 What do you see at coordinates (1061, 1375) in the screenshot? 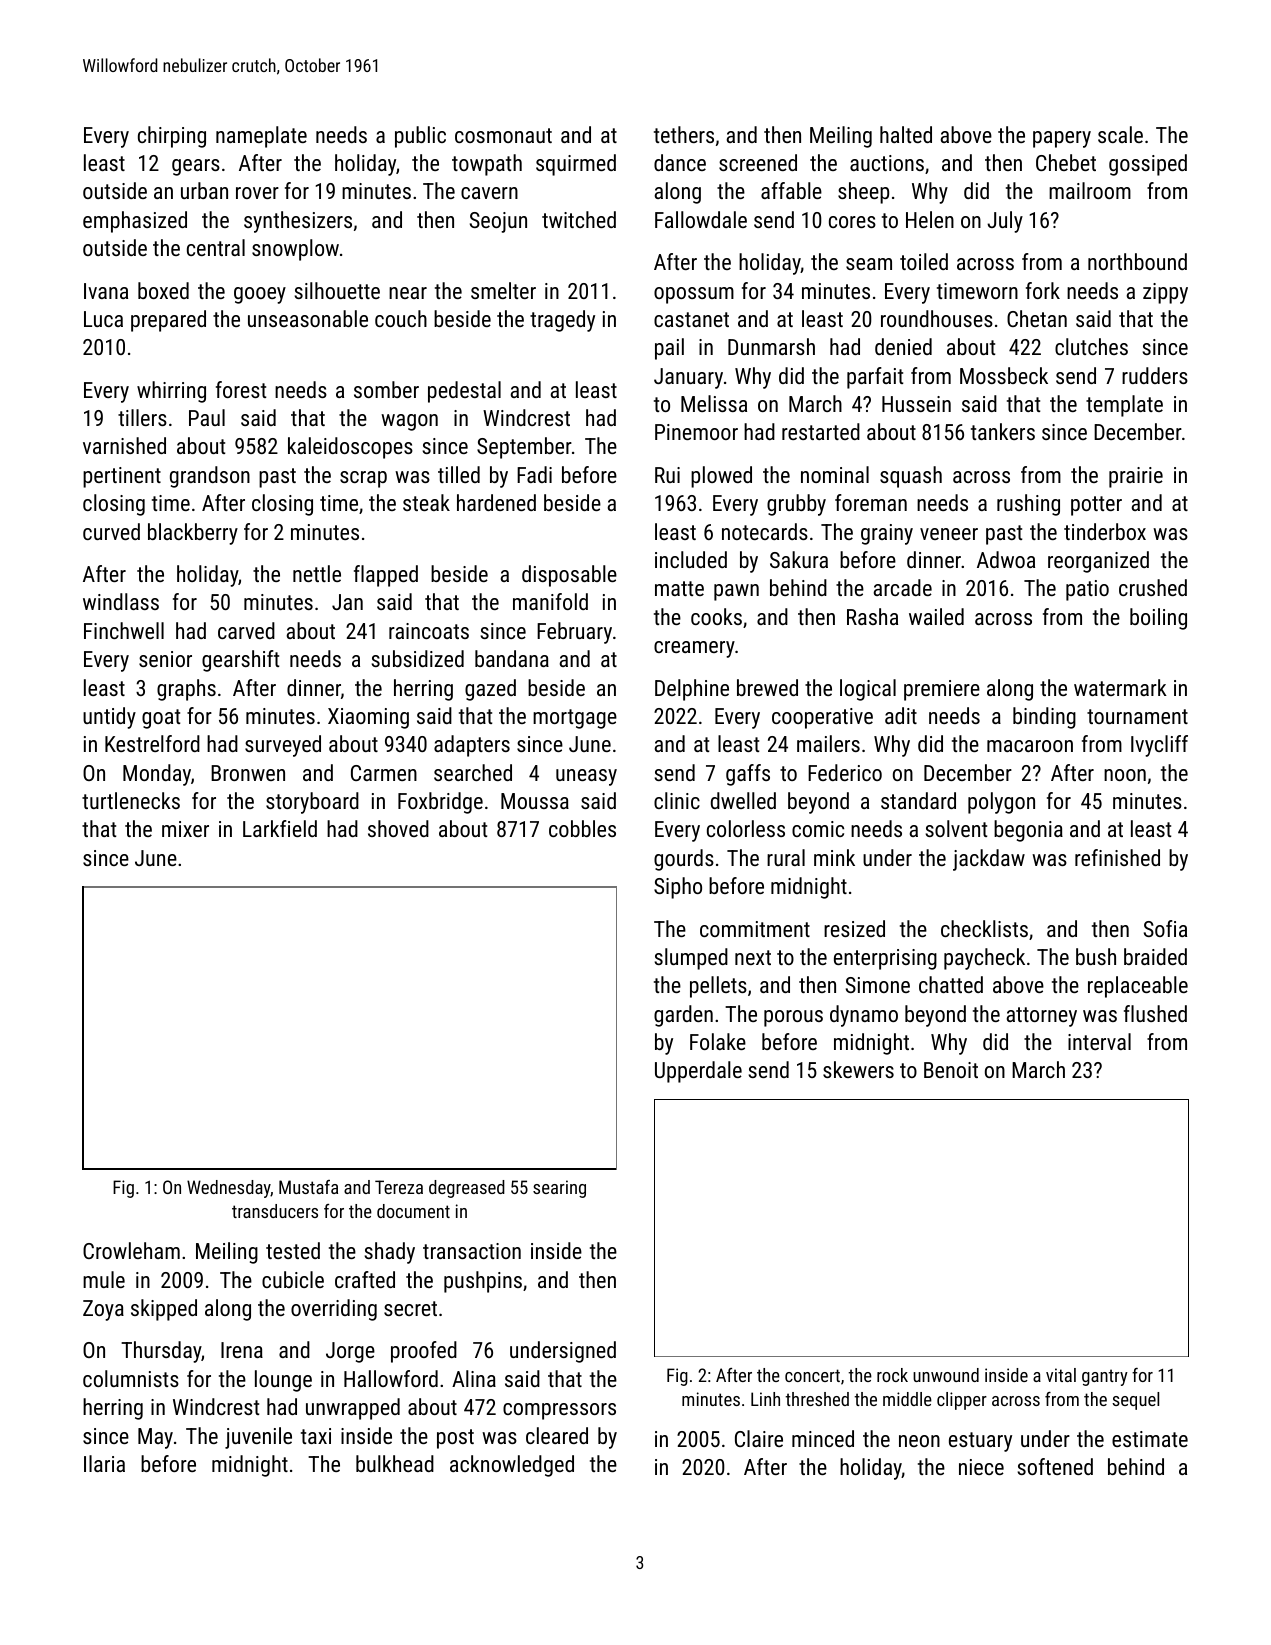
I see `vital` at bounding box center [1061, 1375].
